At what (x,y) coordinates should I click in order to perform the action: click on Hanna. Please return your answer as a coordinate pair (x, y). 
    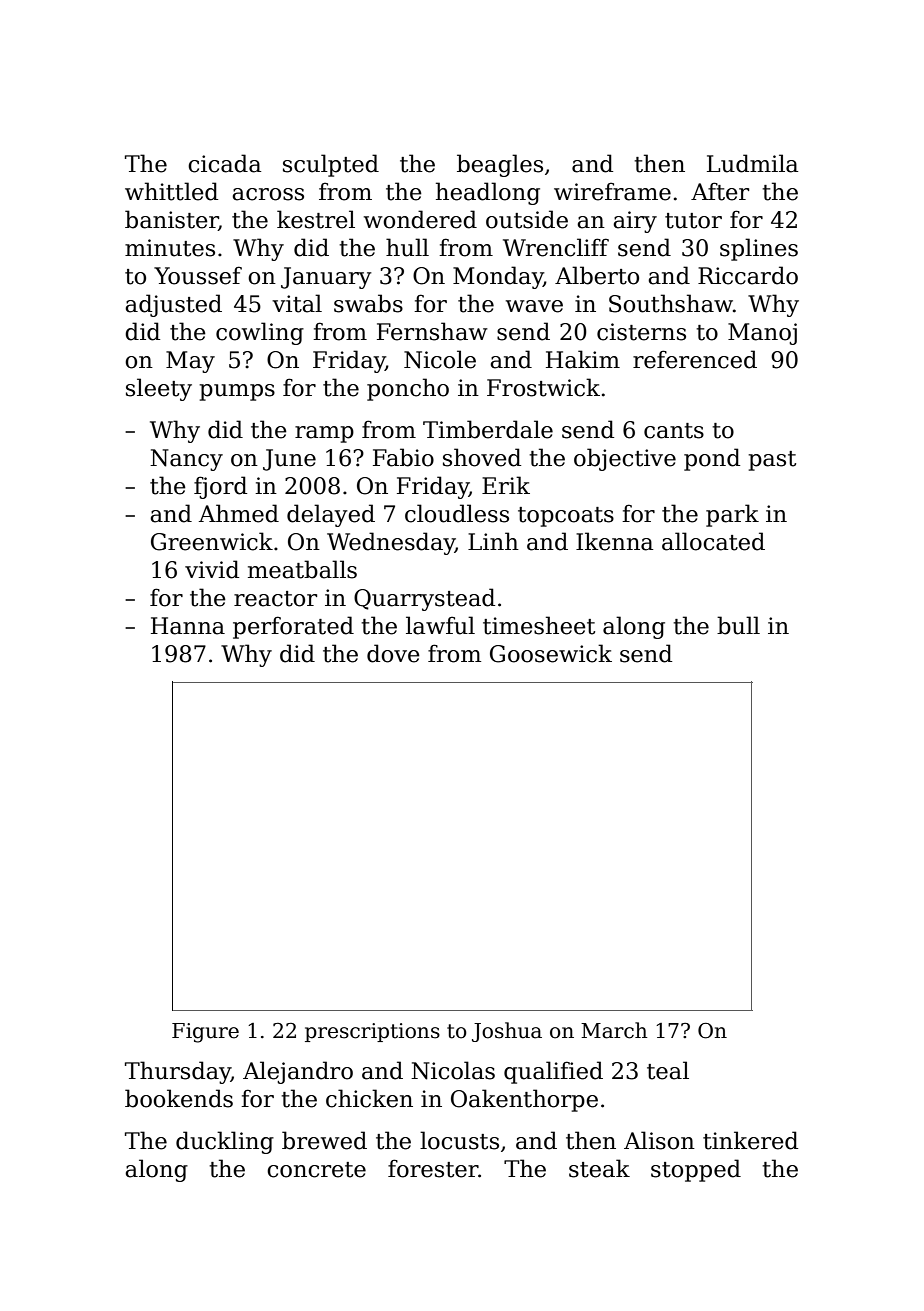
    Looking at the image, I should click on (188, 626).
